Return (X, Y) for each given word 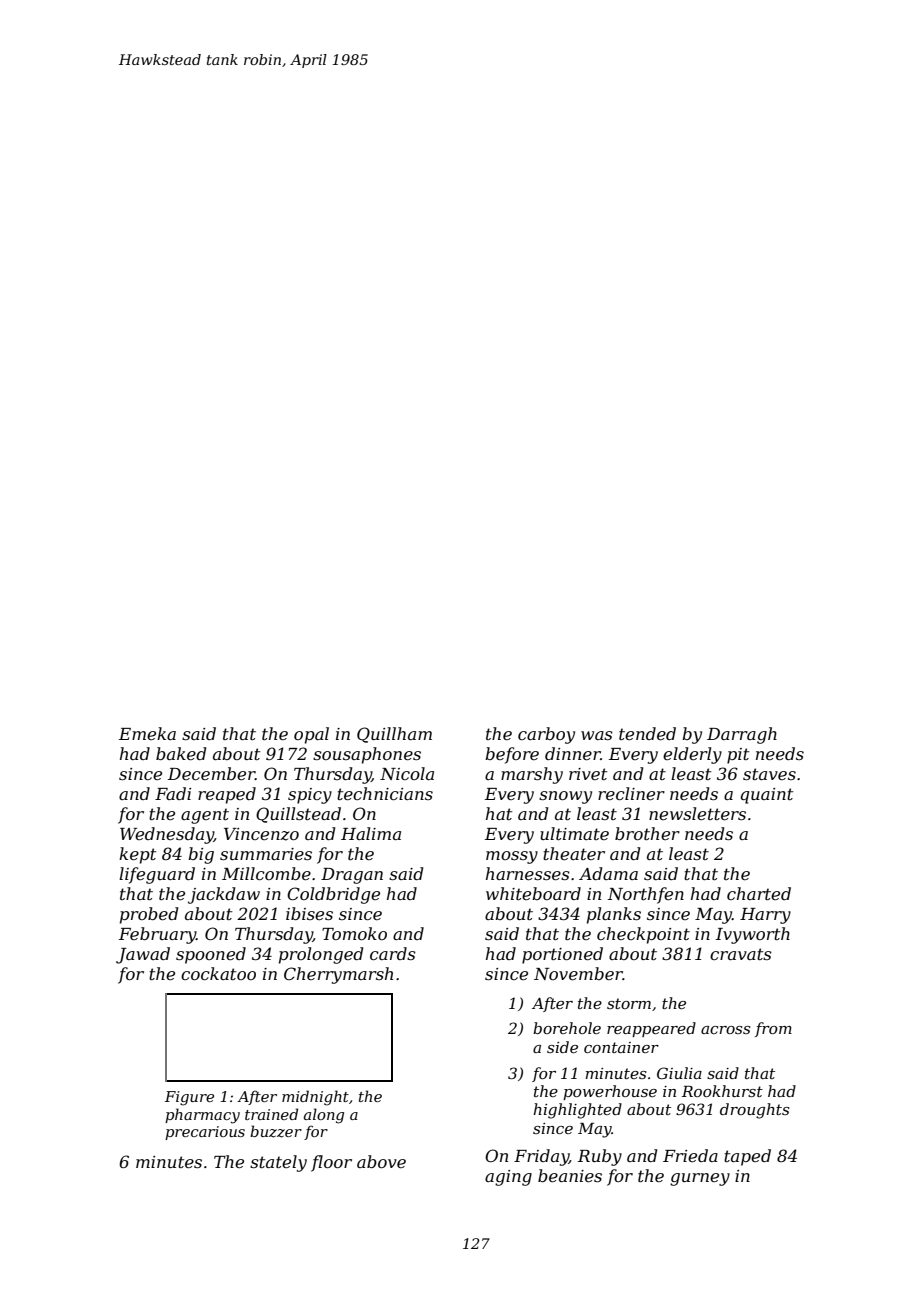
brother (647, 833)
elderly (692, 755)
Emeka (147, 733)
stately (278, 1163)
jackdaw (224, 895)
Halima (371, 833)
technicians (385, 793)
